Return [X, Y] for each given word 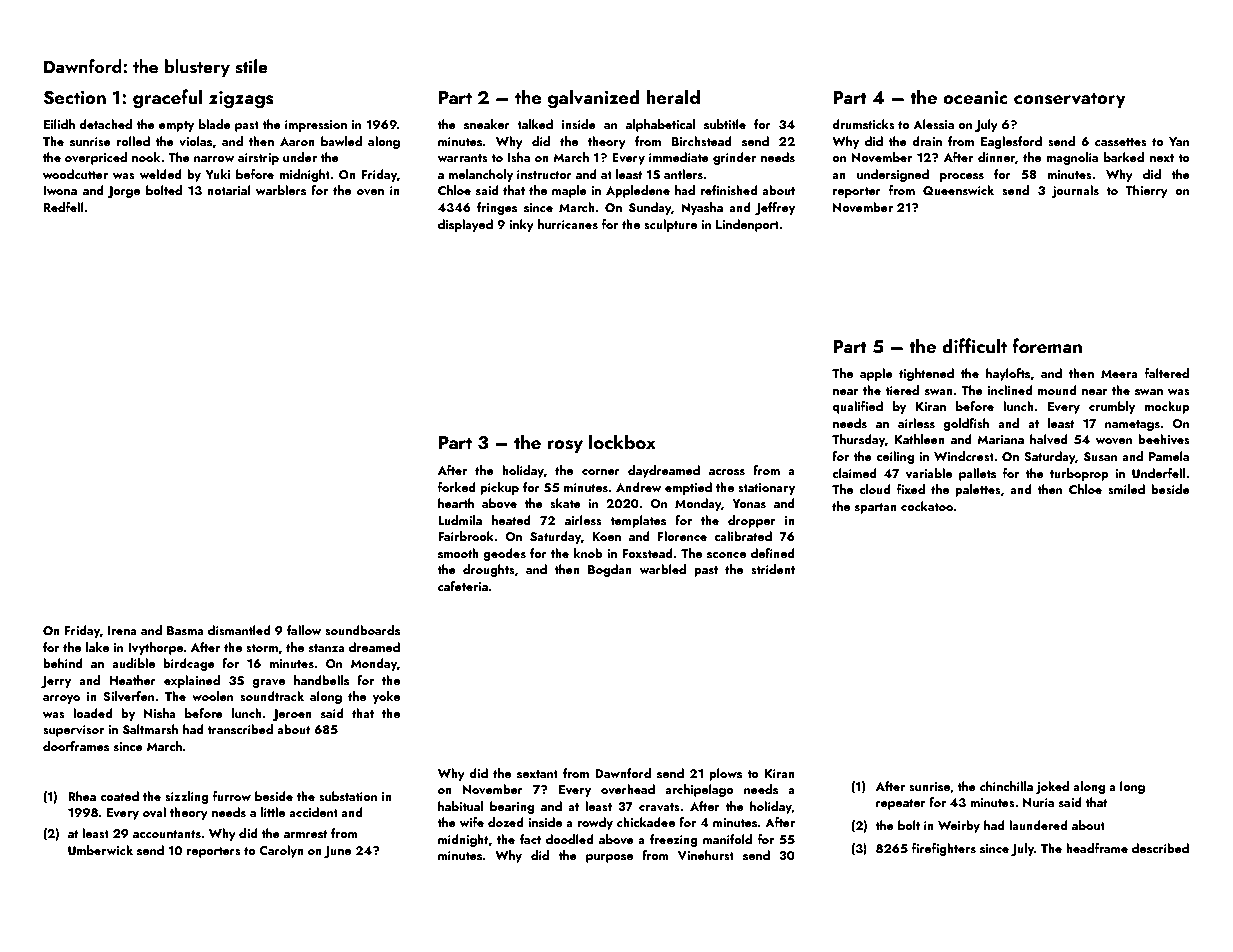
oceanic [975, 97]
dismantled [239, 630]
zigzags [241, 100]
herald [673, 96]
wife [472, 822]
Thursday [858, 440]
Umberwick [100, 850]
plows [725, 774]
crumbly [1112, 407]
